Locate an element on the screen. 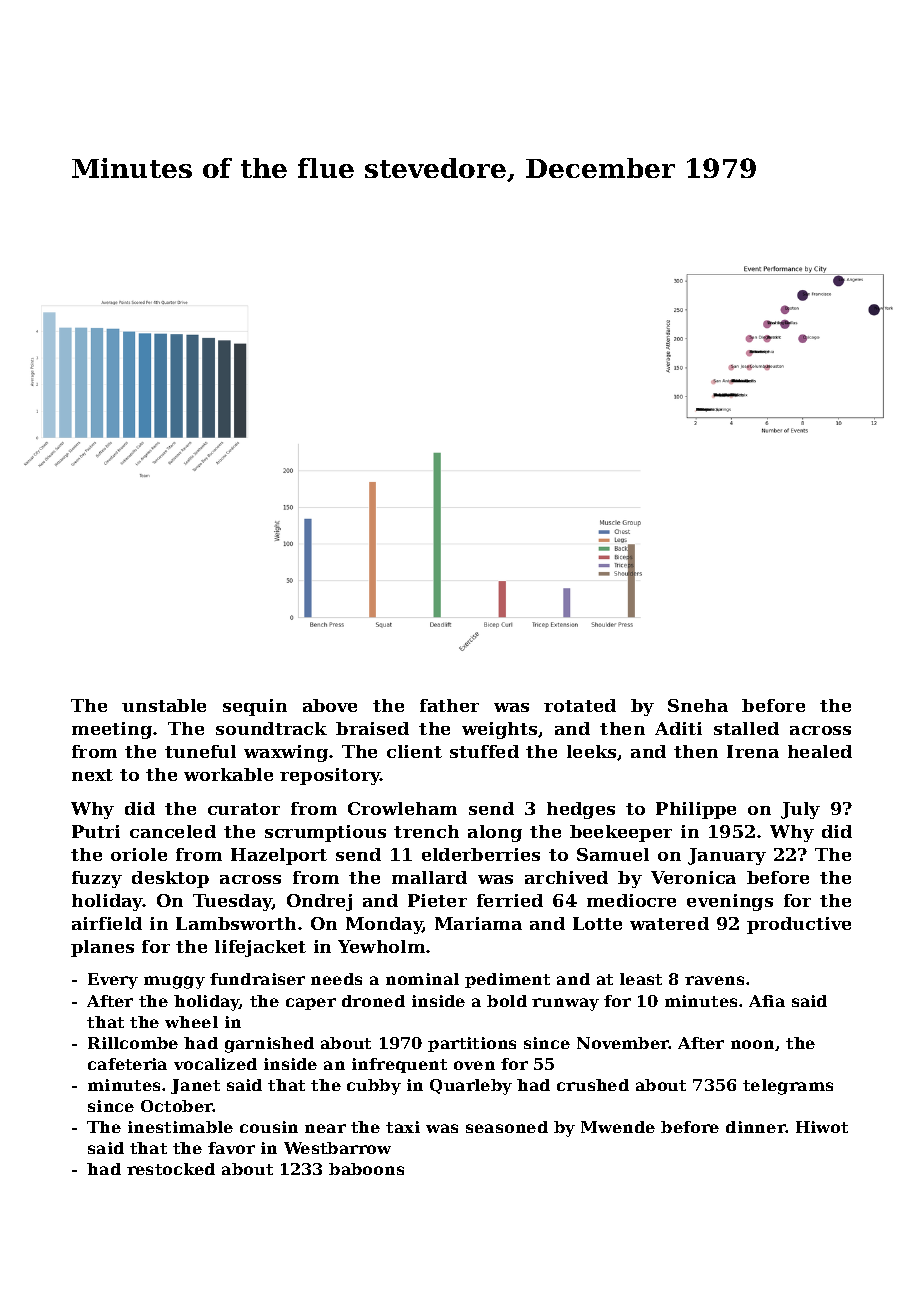 The width and height of the screenshot is (924, 1311). baboons is located at coordinates (366, 1169).
